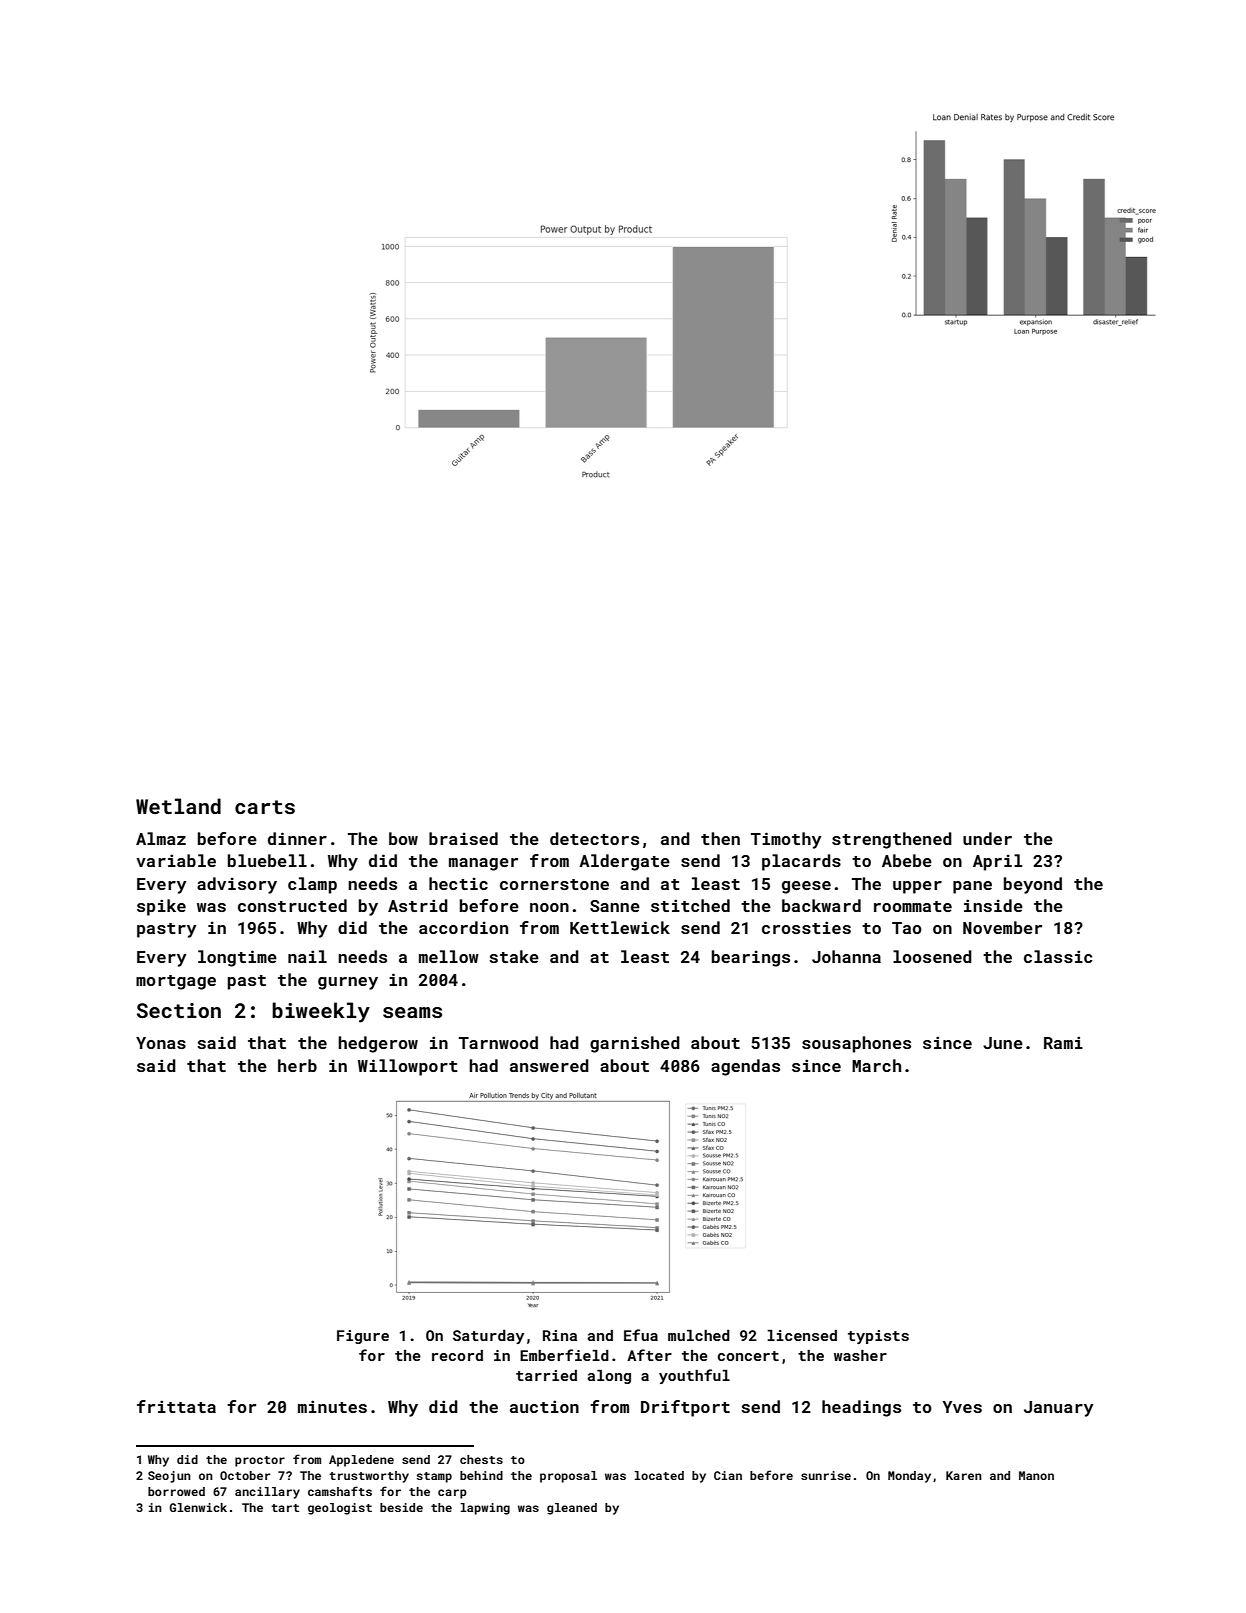 This screenshot has width=1246, height=1613. Describe the element at coordinates (412, 1012) in the screenshot. I see `seams` at that location.
